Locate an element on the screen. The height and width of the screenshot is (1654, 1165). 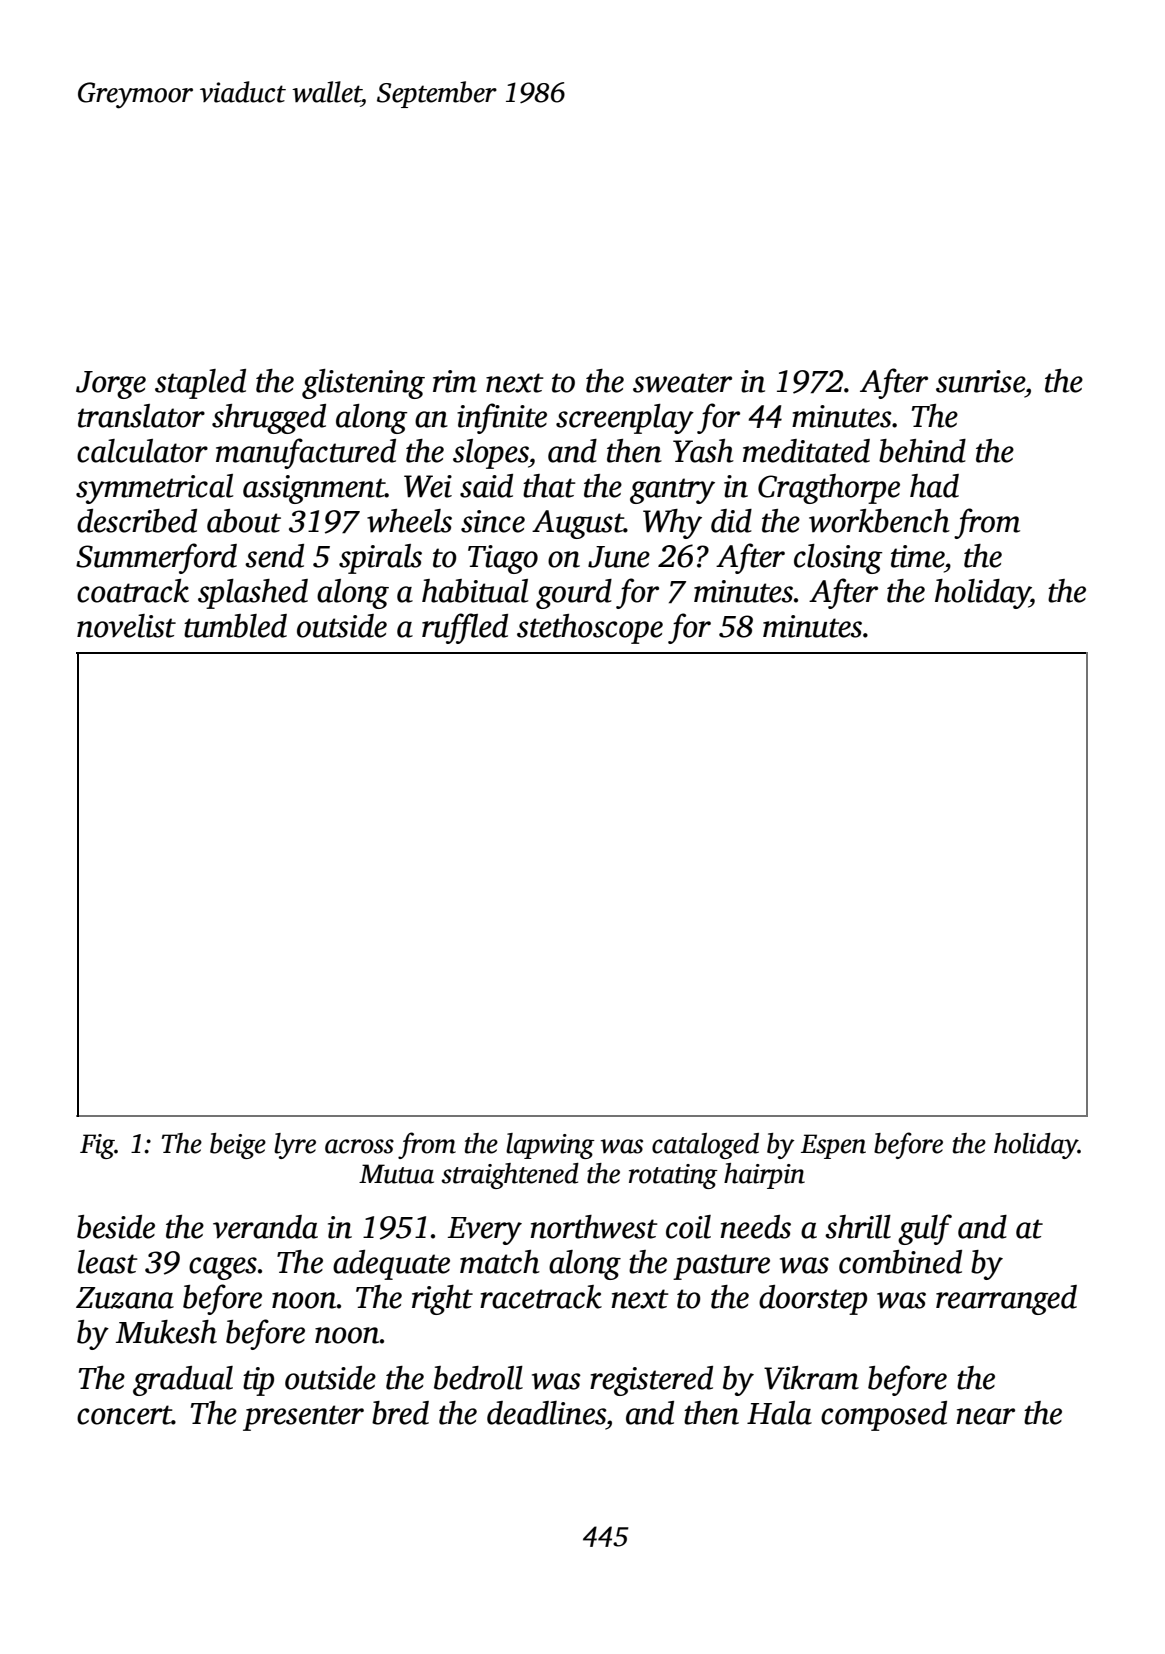
time is located at coordinates (917, 556).
